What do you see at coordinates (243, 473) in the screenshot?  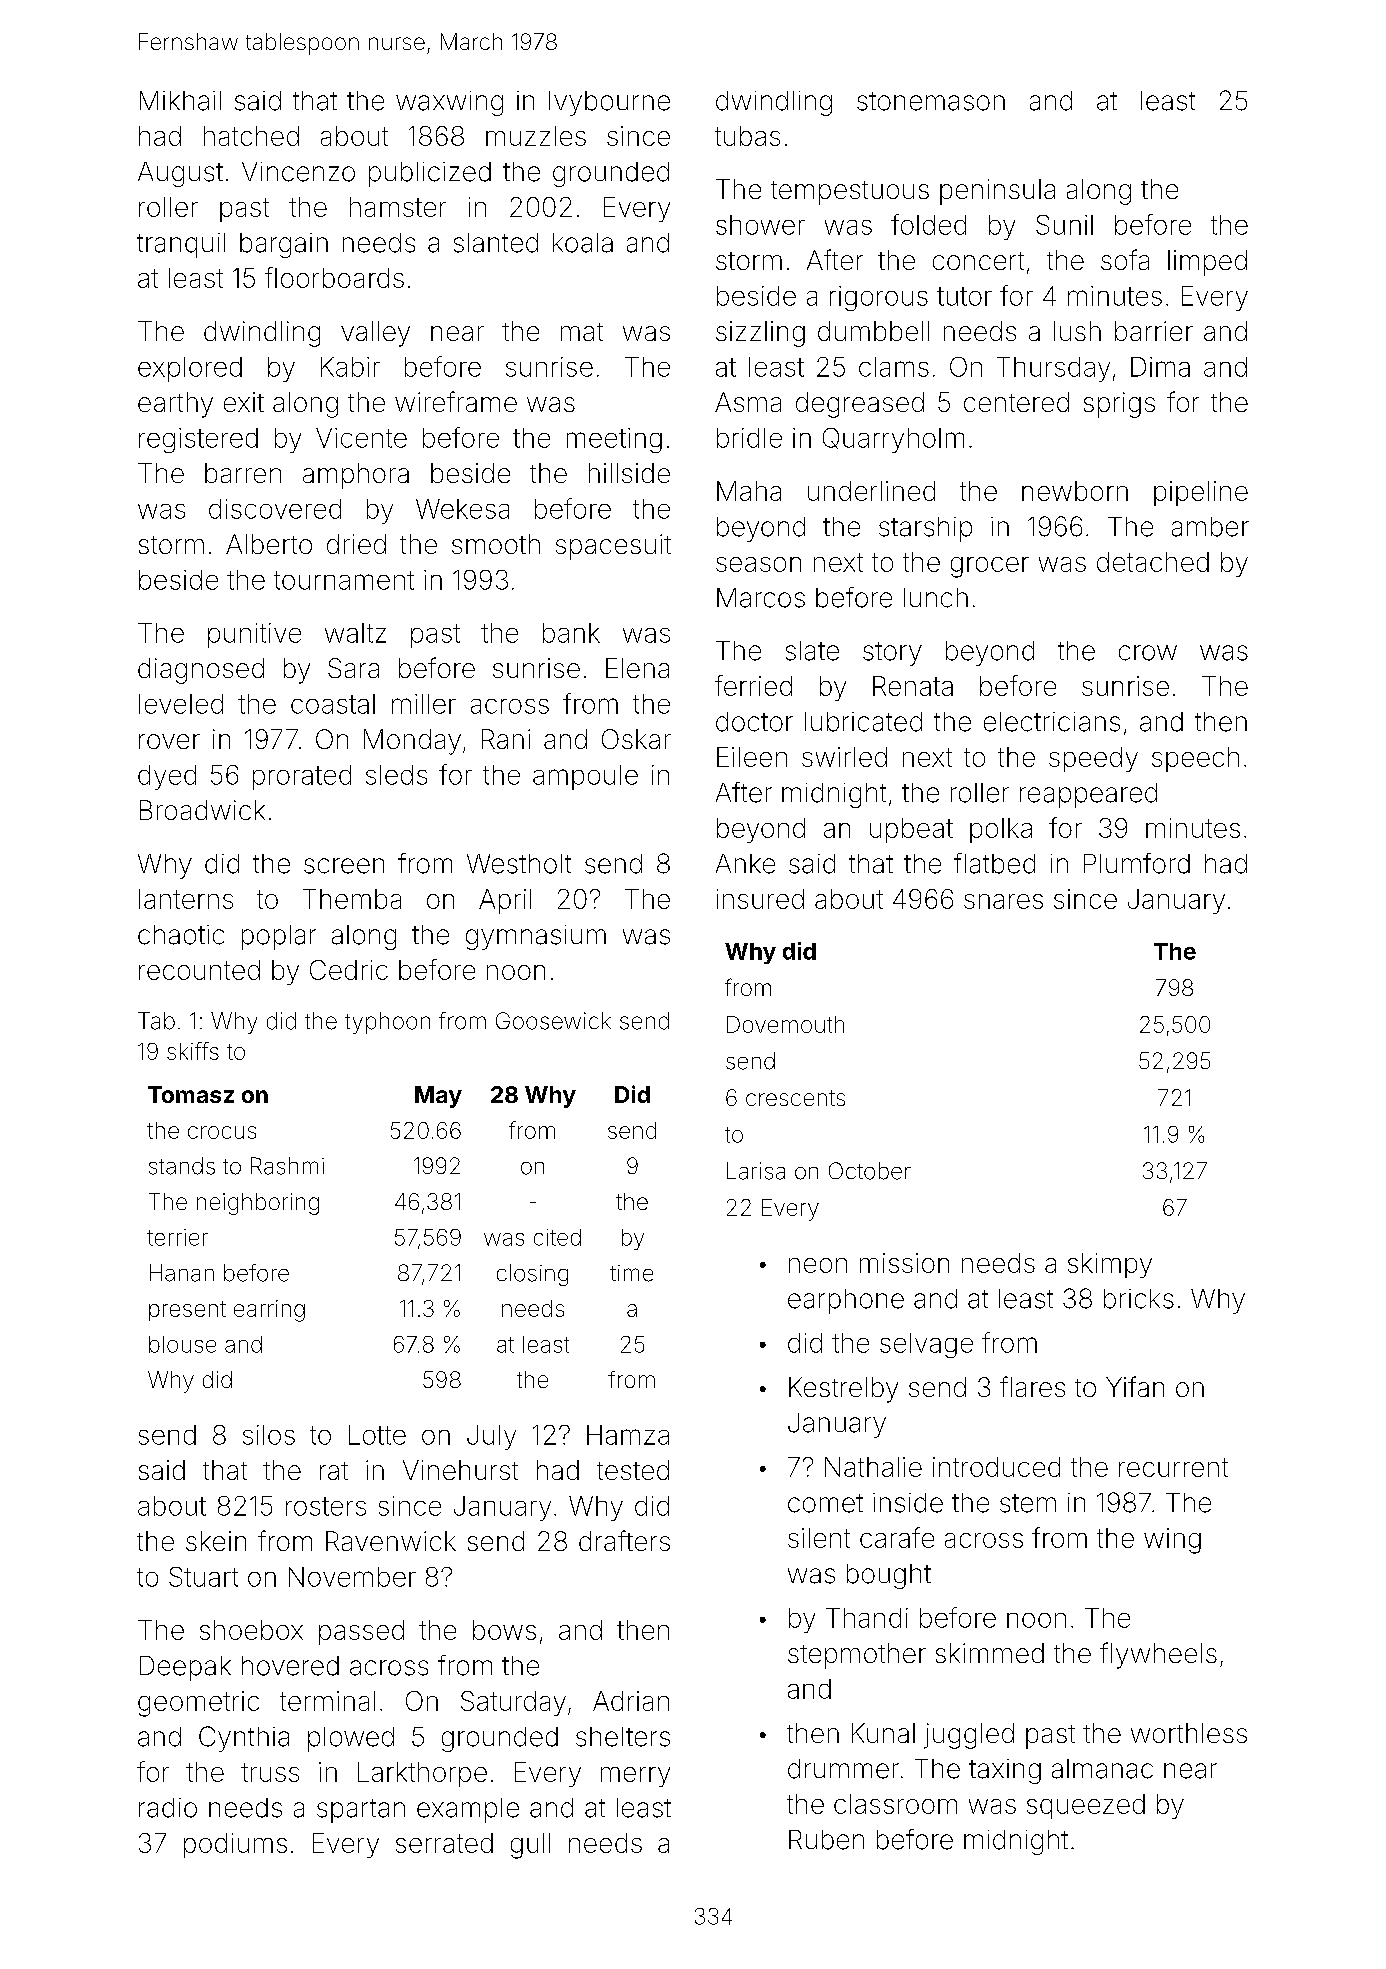 I see `barren` at bounding box center [243, 473].
